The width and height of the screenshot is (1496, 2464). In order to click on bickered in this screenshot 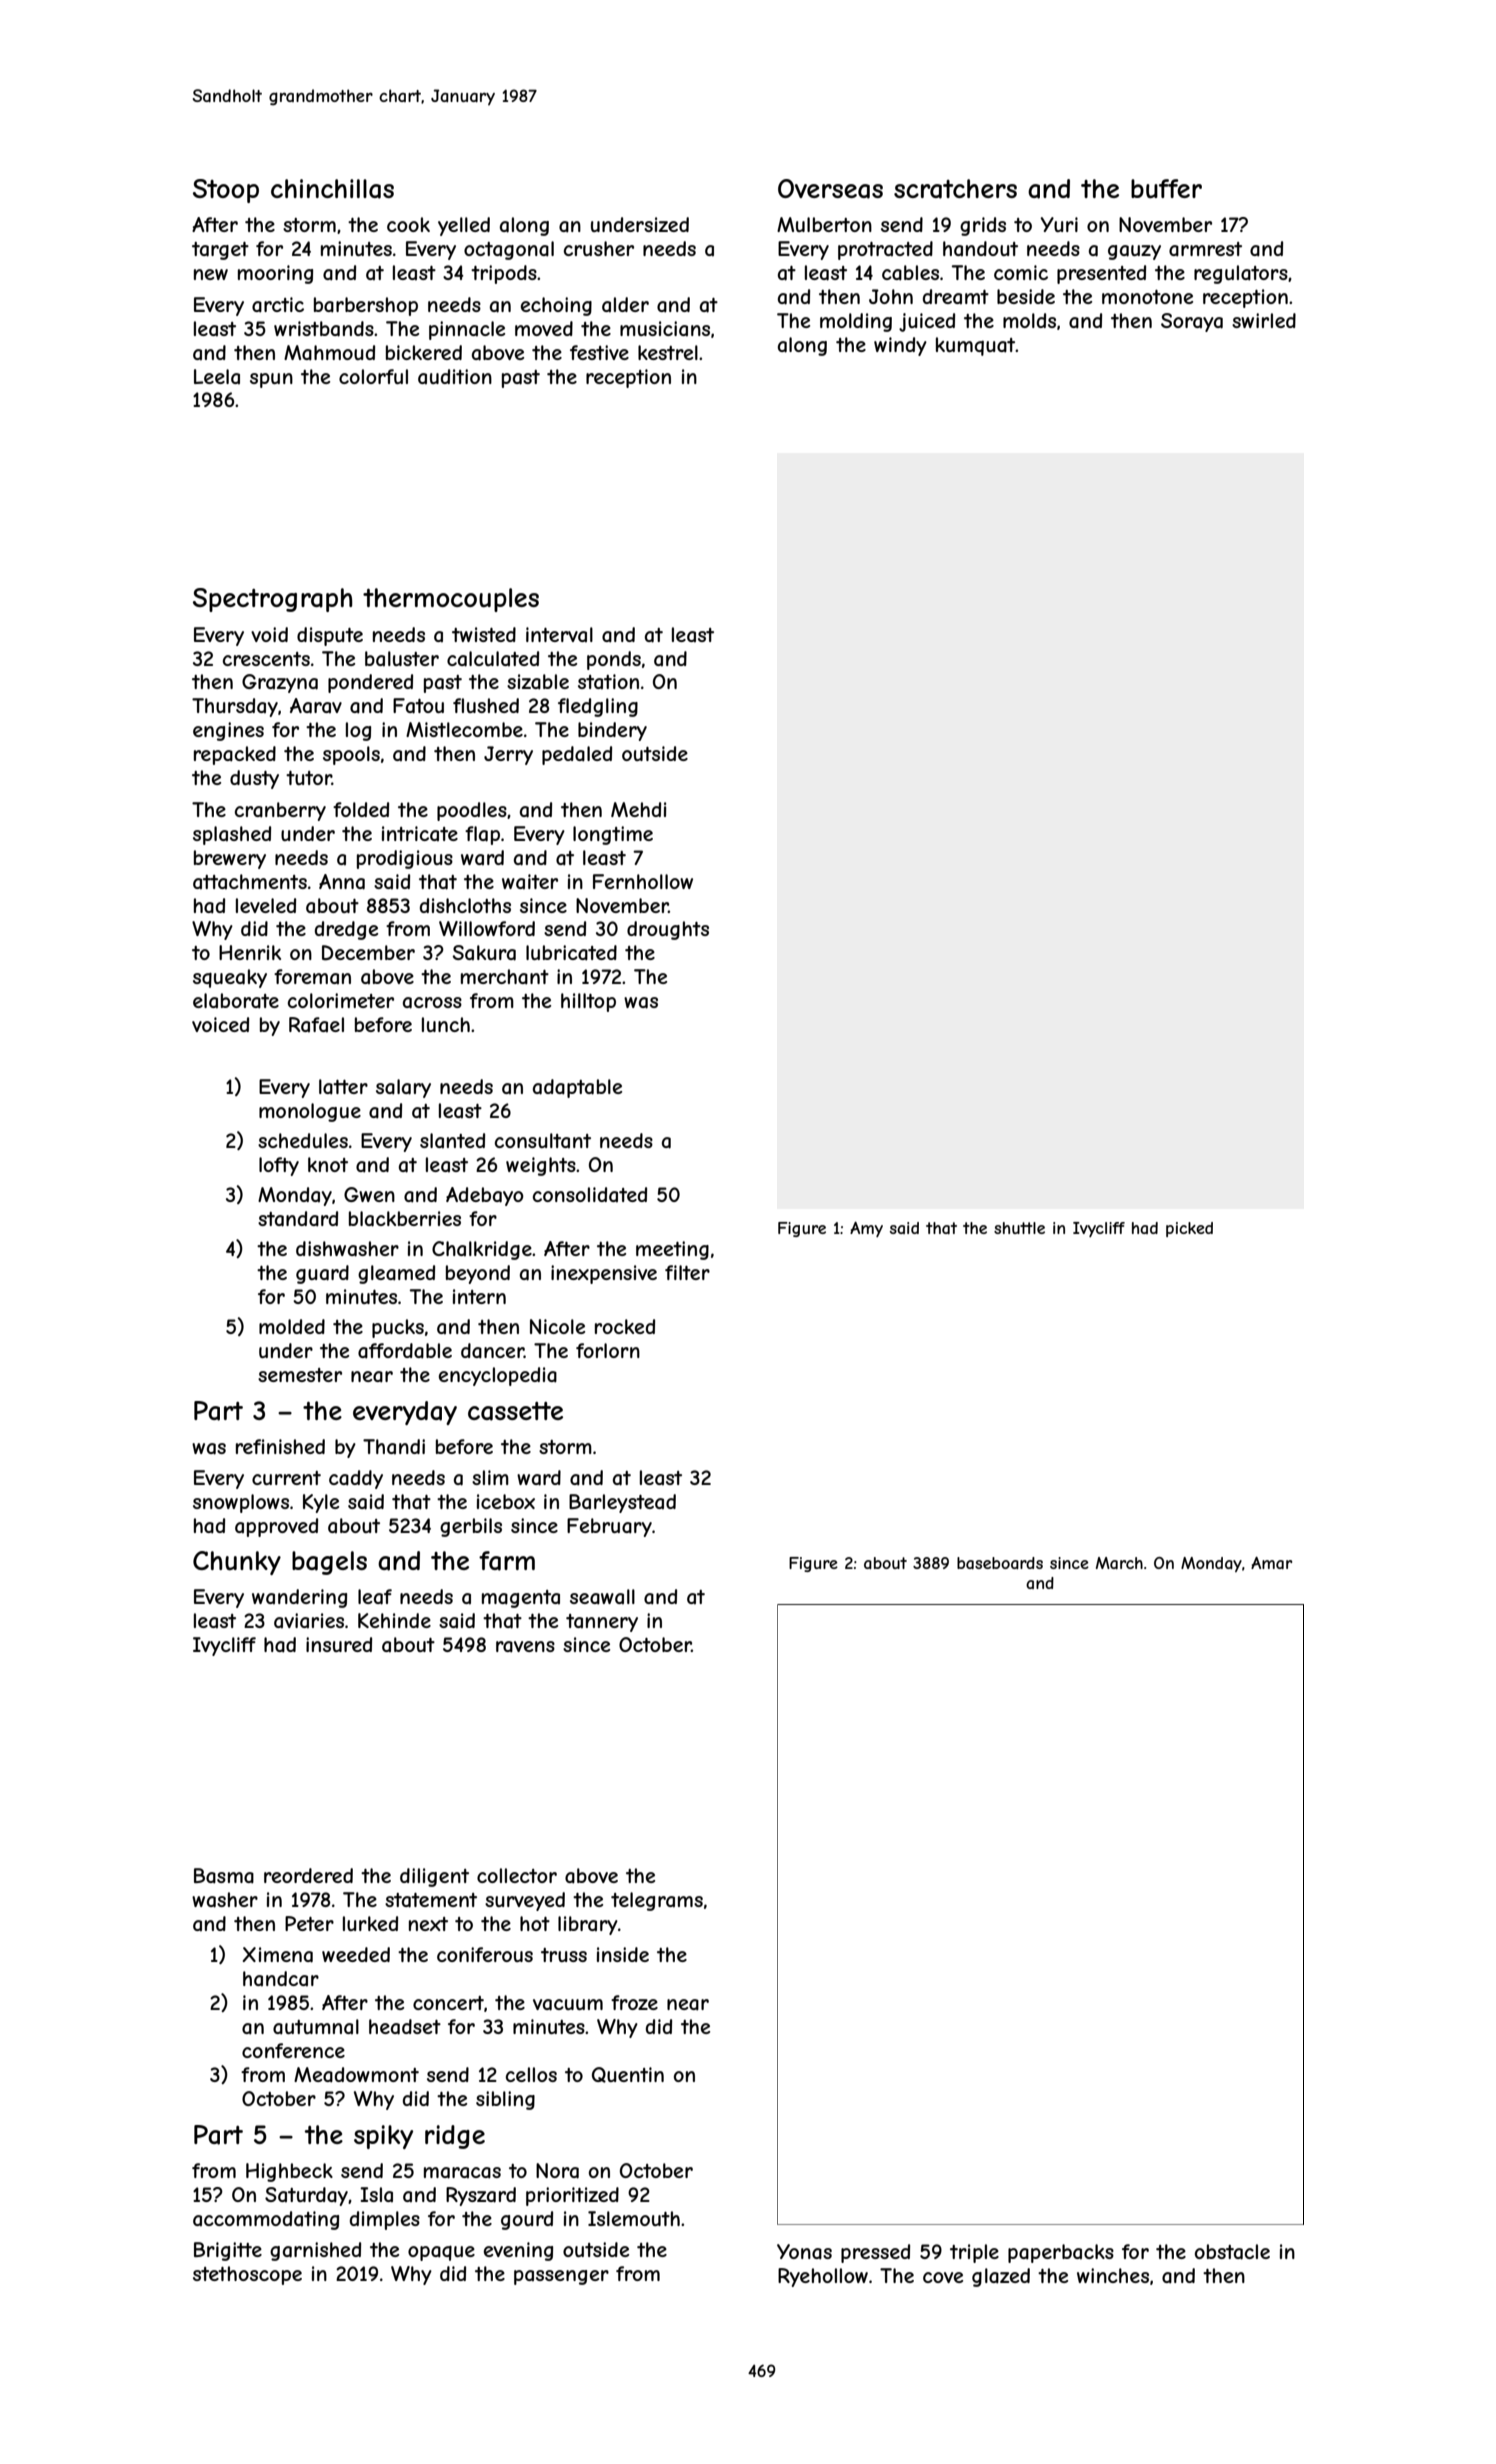, I will do `click(424, 352)`.
